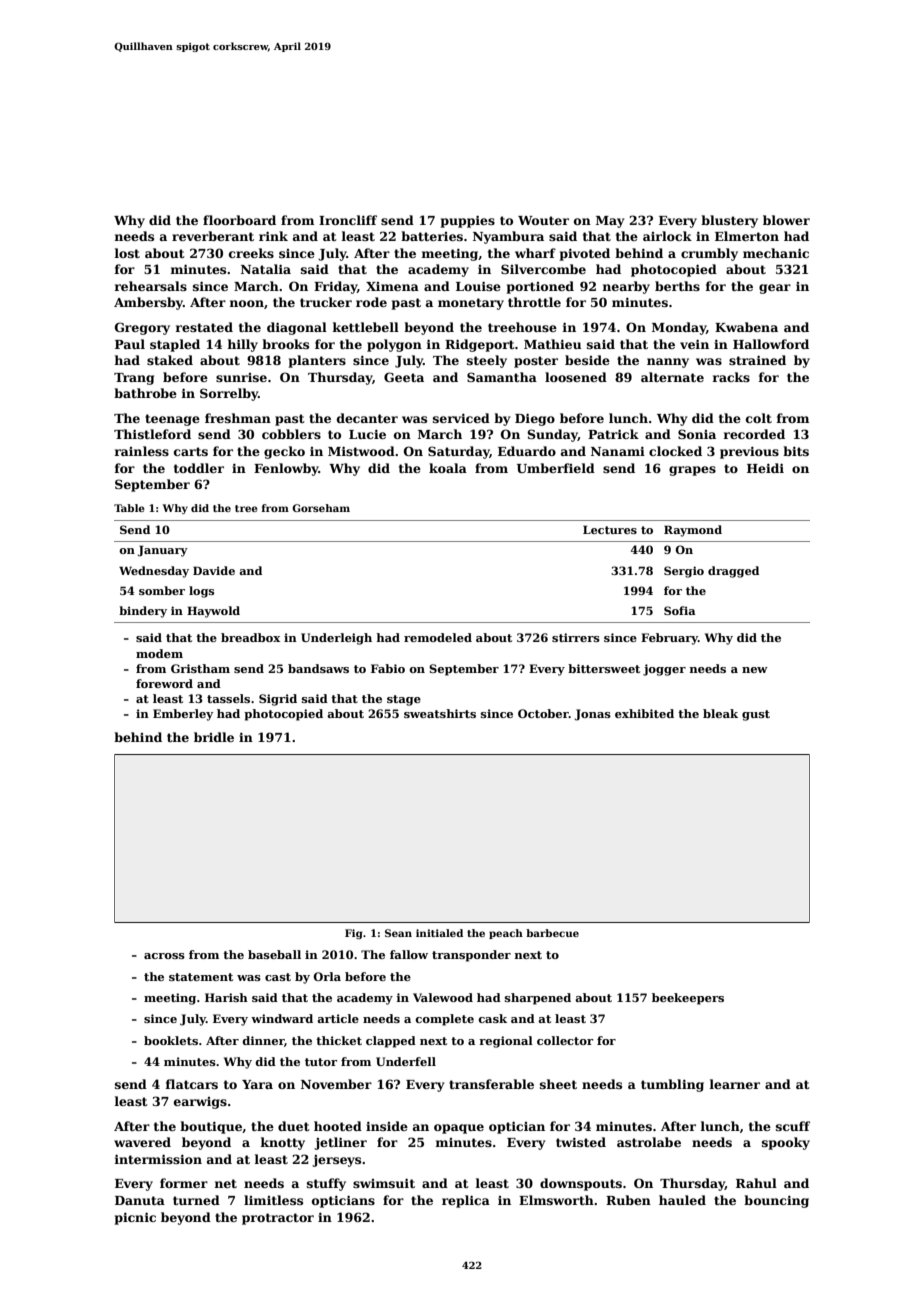  What do you see at coordinates (644, 713) in the image?
I see `exhibited` at bounding box center [644, 713].
